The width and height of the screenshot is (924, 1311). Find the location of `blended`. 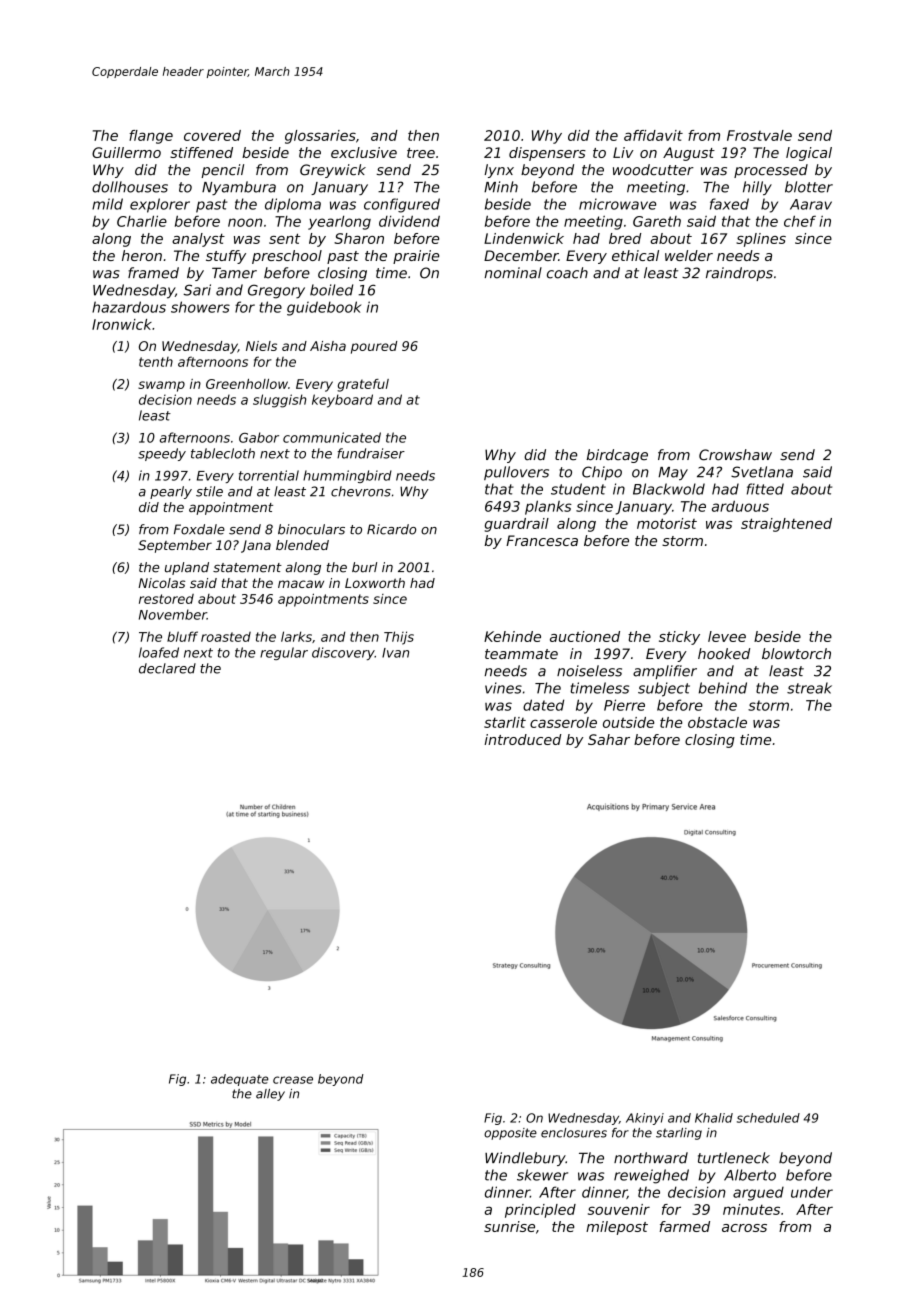

blended is located at coordinates (302, 545).
